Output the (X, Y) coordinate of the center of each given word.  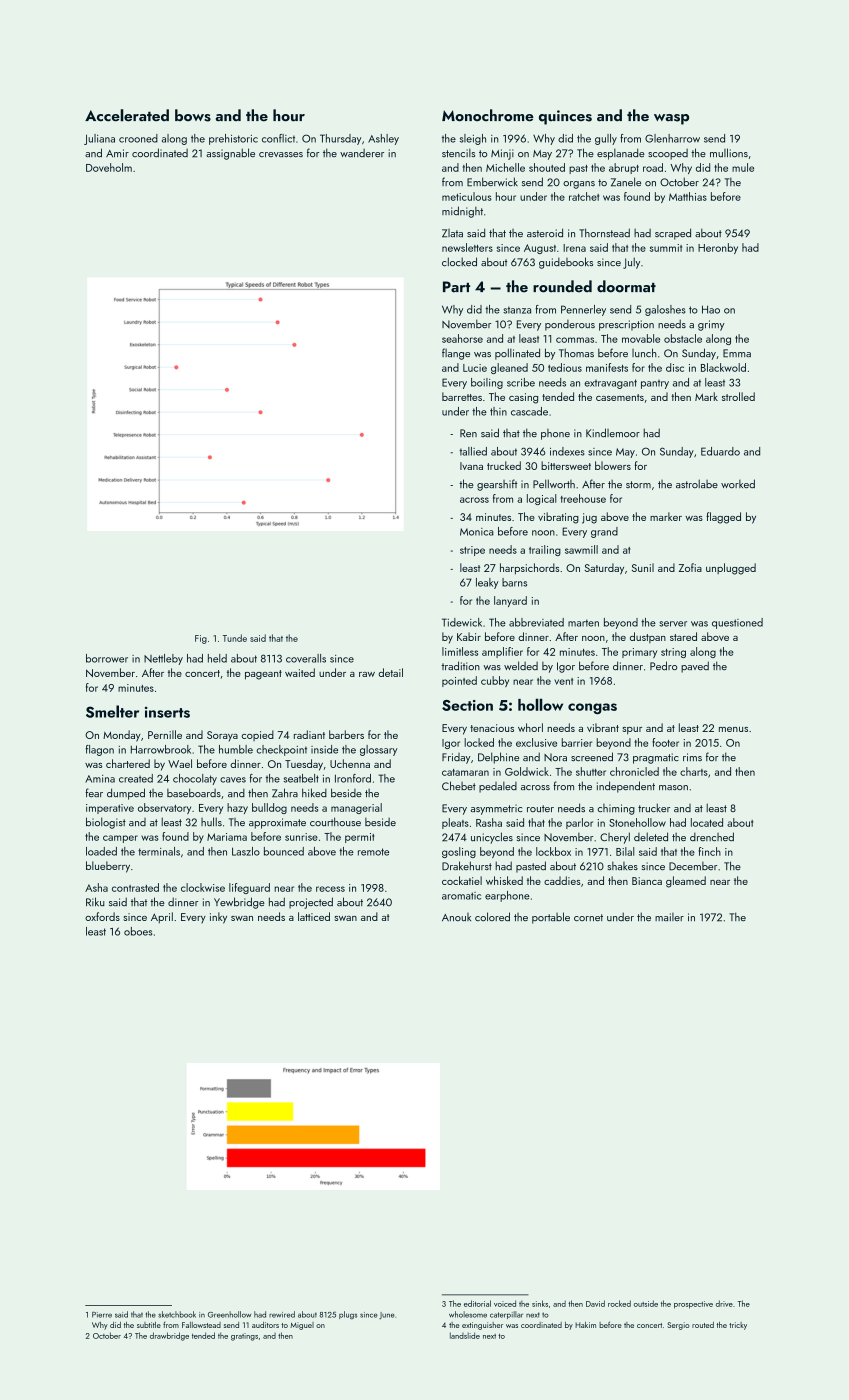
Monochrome (488, 115)
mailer (669, 917)
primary (639, 653)
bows (193, 115)
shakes (622, 866)
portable (551, 918)
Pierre (102, 1315)
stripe (472, 551)
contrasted (135, 887)
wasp (671, 119)
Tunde (235, 638)
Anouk (456, 917)
